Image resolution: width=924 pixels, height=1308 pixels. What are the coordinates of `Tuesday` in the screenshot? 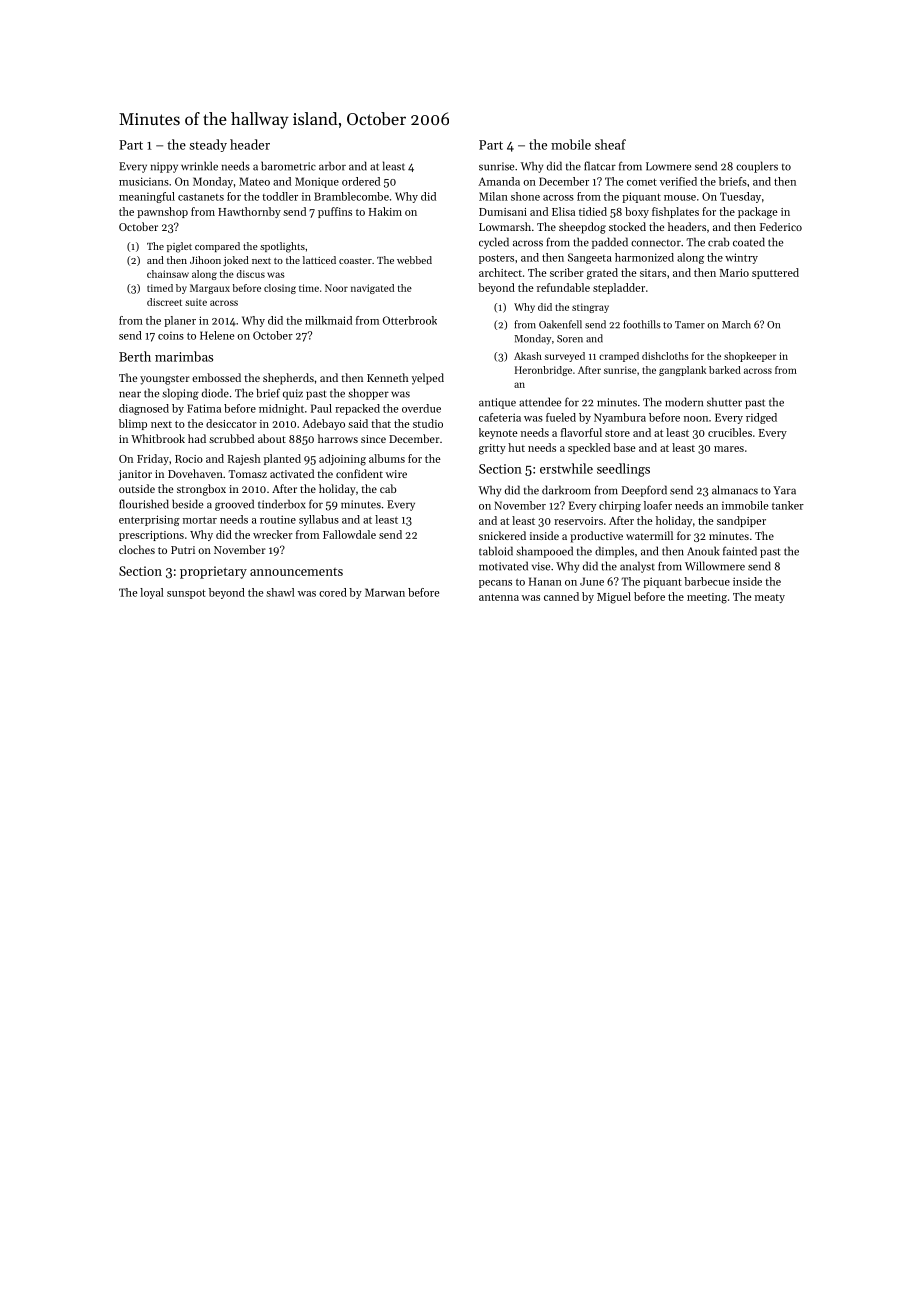 It's located at (740, 197).
